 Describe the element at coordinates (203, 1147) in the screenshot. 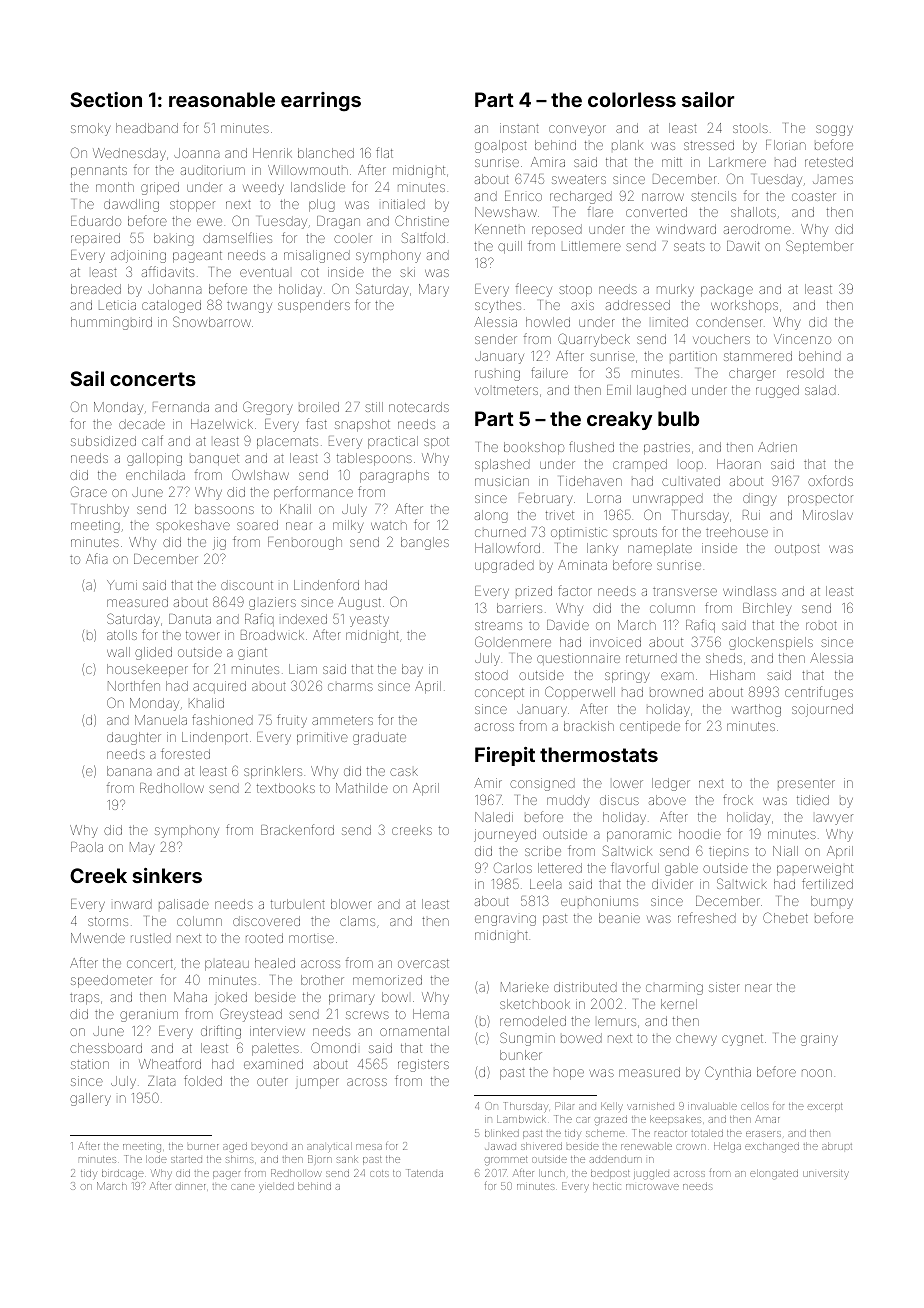

I see `burner` at that location.
